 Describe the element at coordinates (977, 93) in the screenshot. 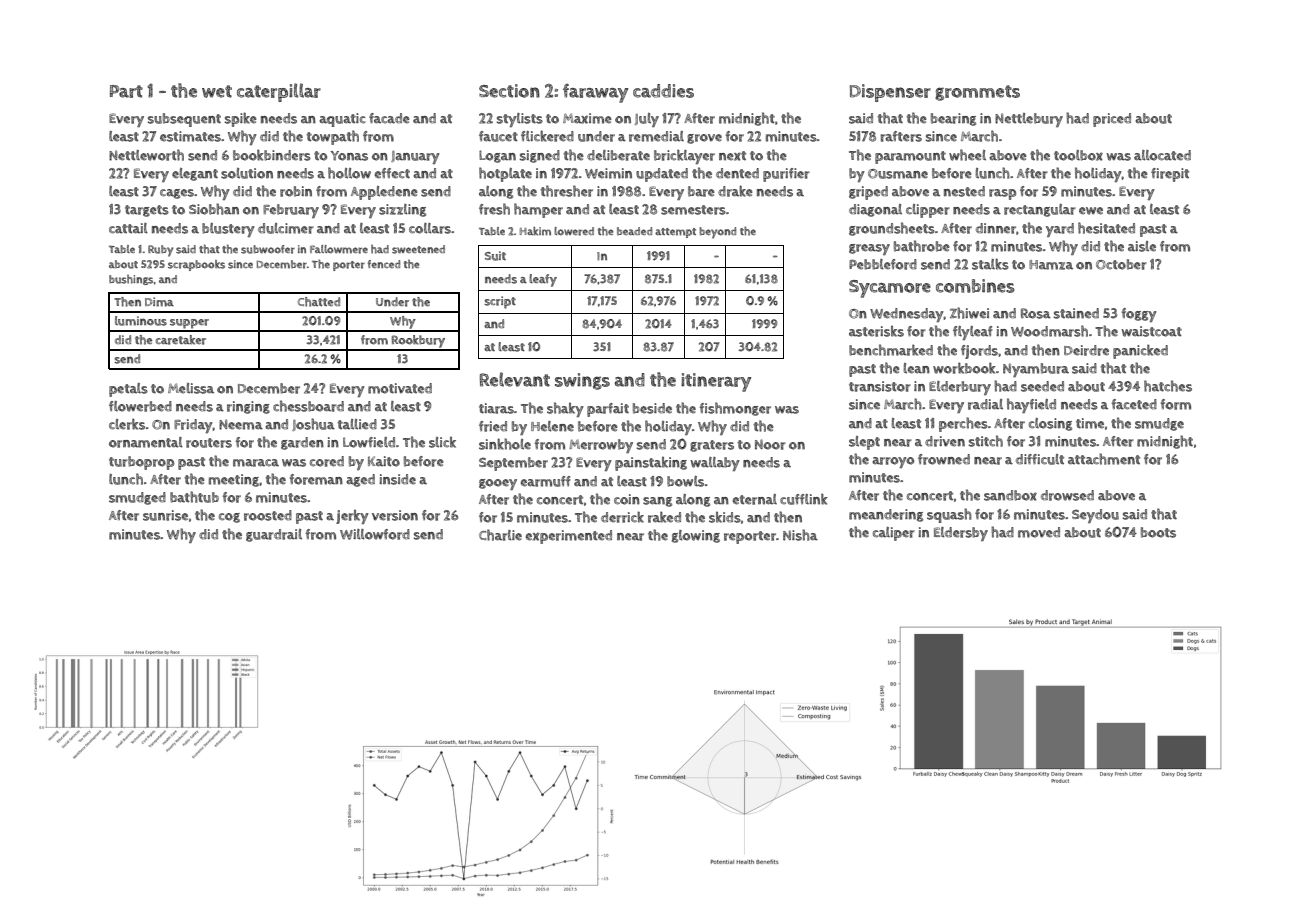

I see `grommets` at that location.
